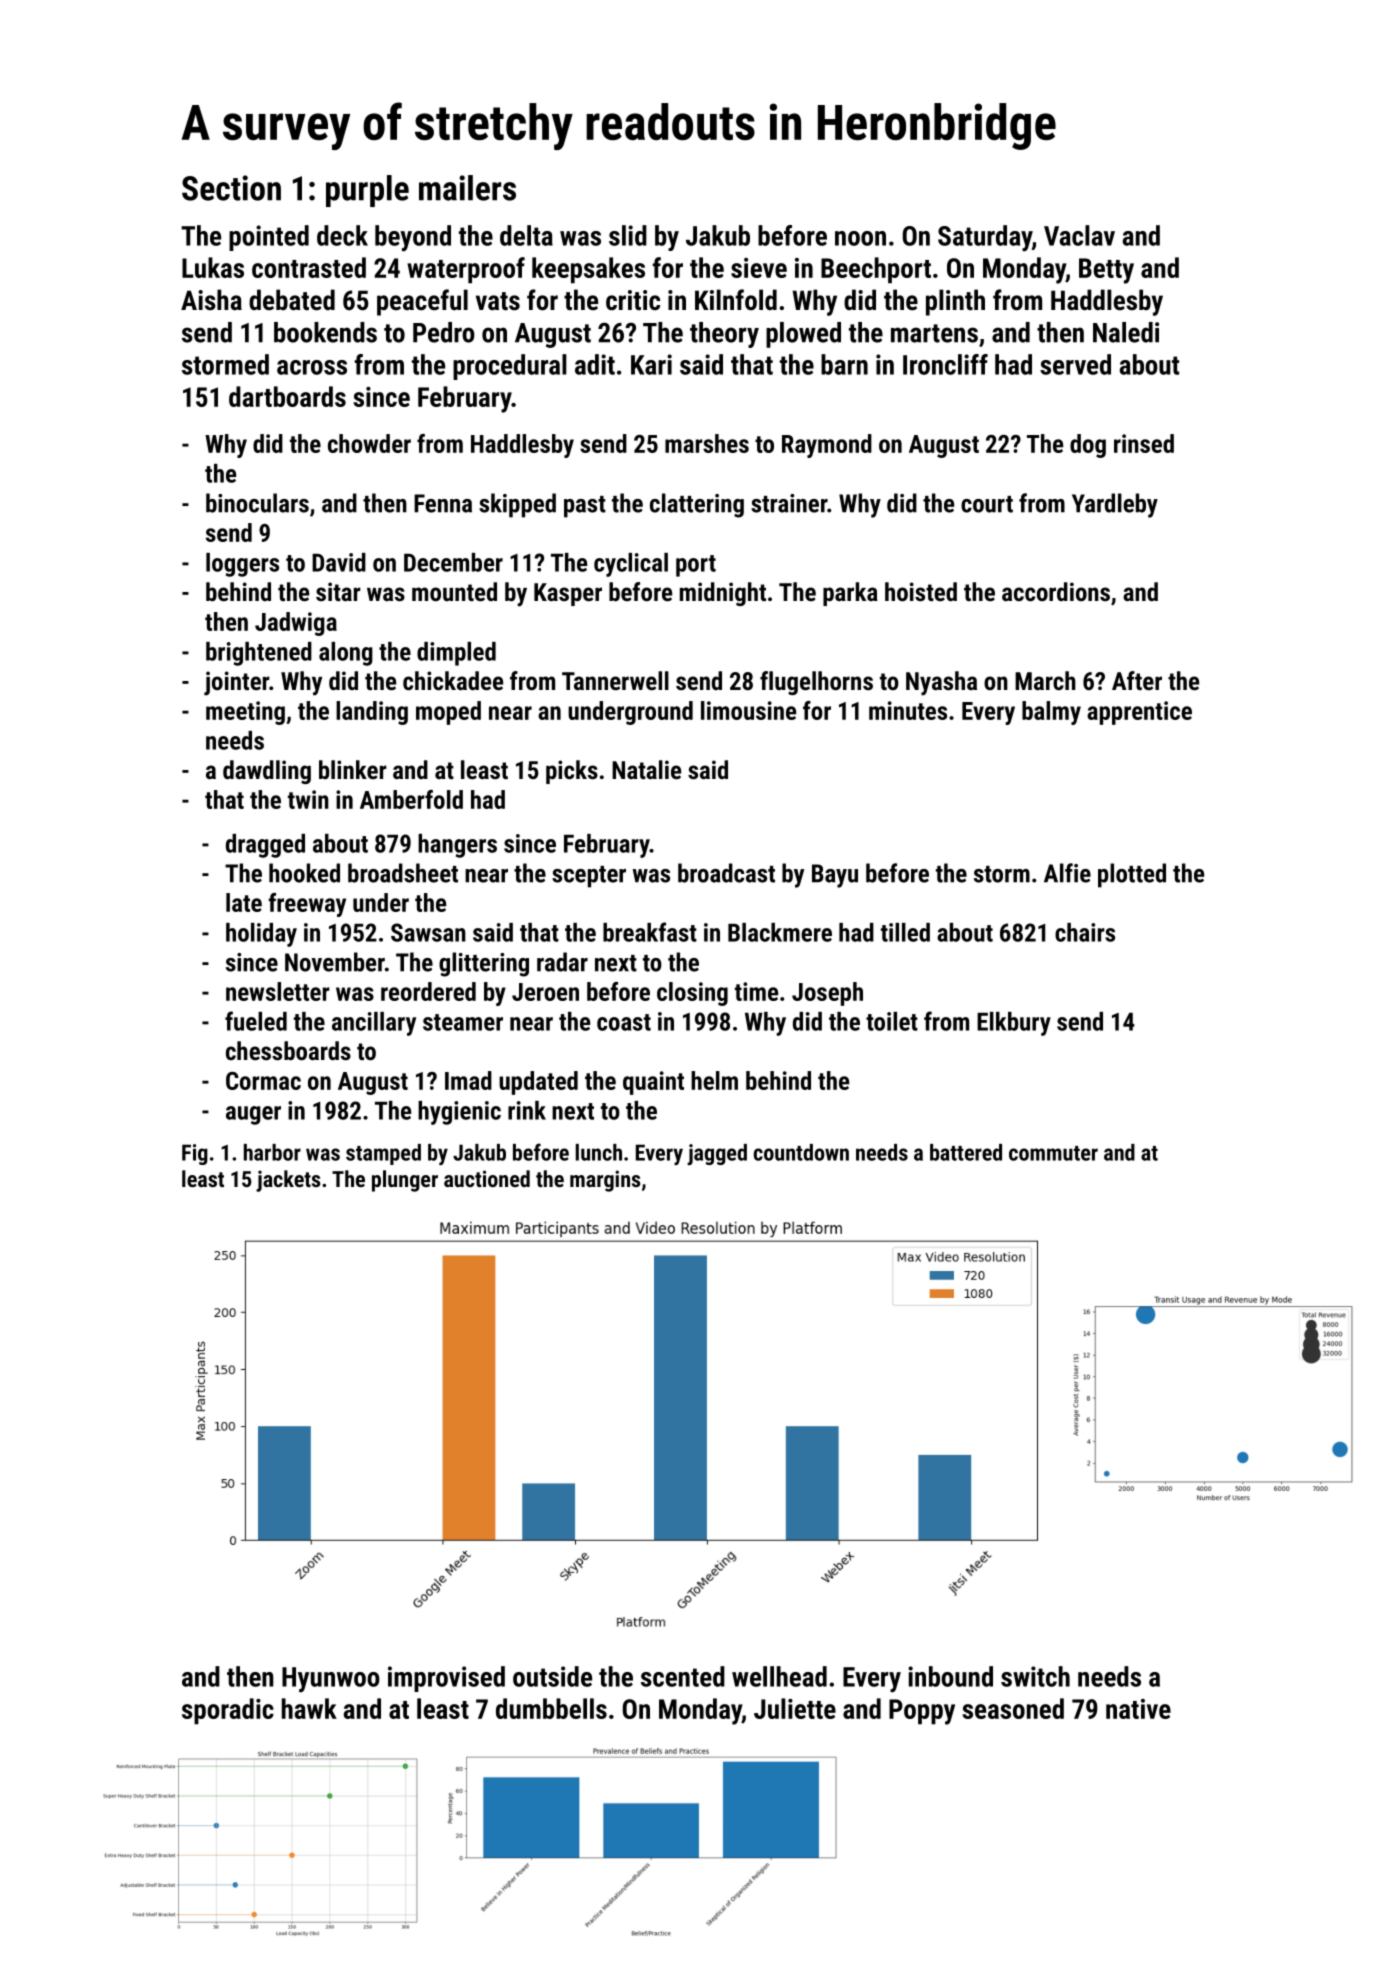 The image size is (1386, 1969). Describe the element at coordinates (1067, 873) in the image. I see `Alfie` at that location.
